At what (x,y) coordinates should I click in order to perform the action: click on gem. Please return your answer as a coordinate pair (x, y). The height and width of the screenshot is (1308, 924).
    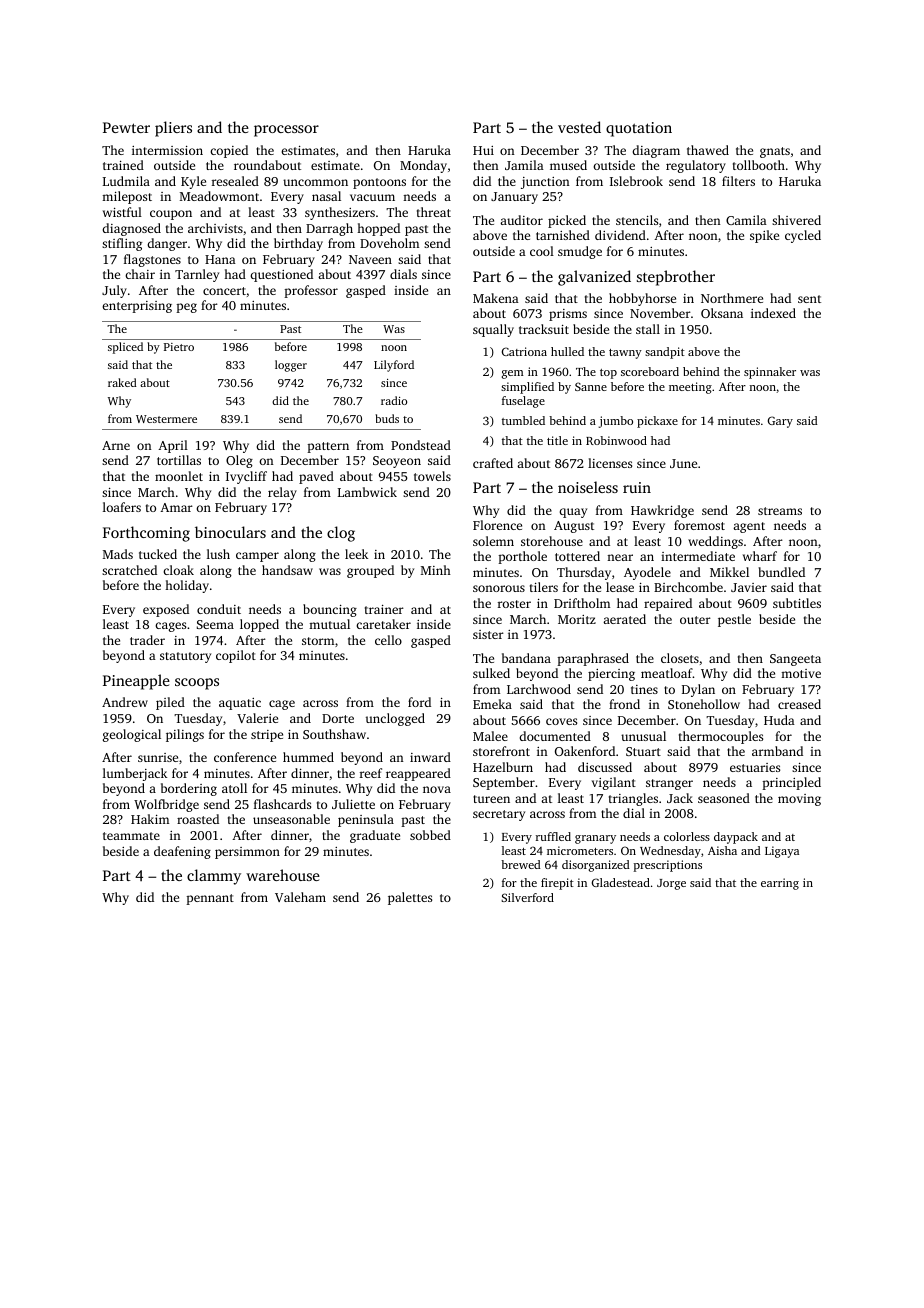
    Looking at the image, I should click on (513, 374).
